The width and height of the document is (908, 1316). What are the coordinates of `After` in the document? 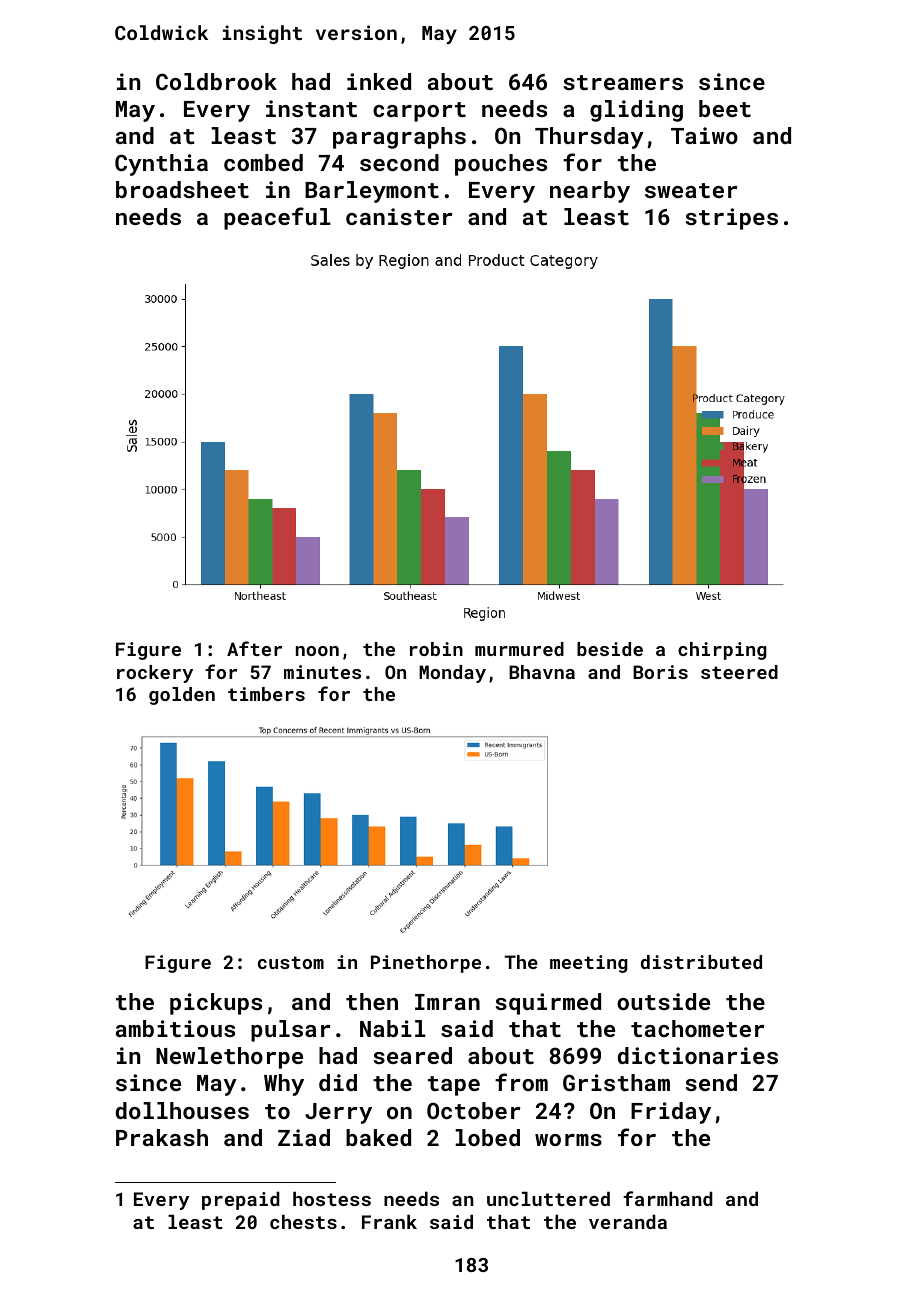 It's located at (254, 648).
